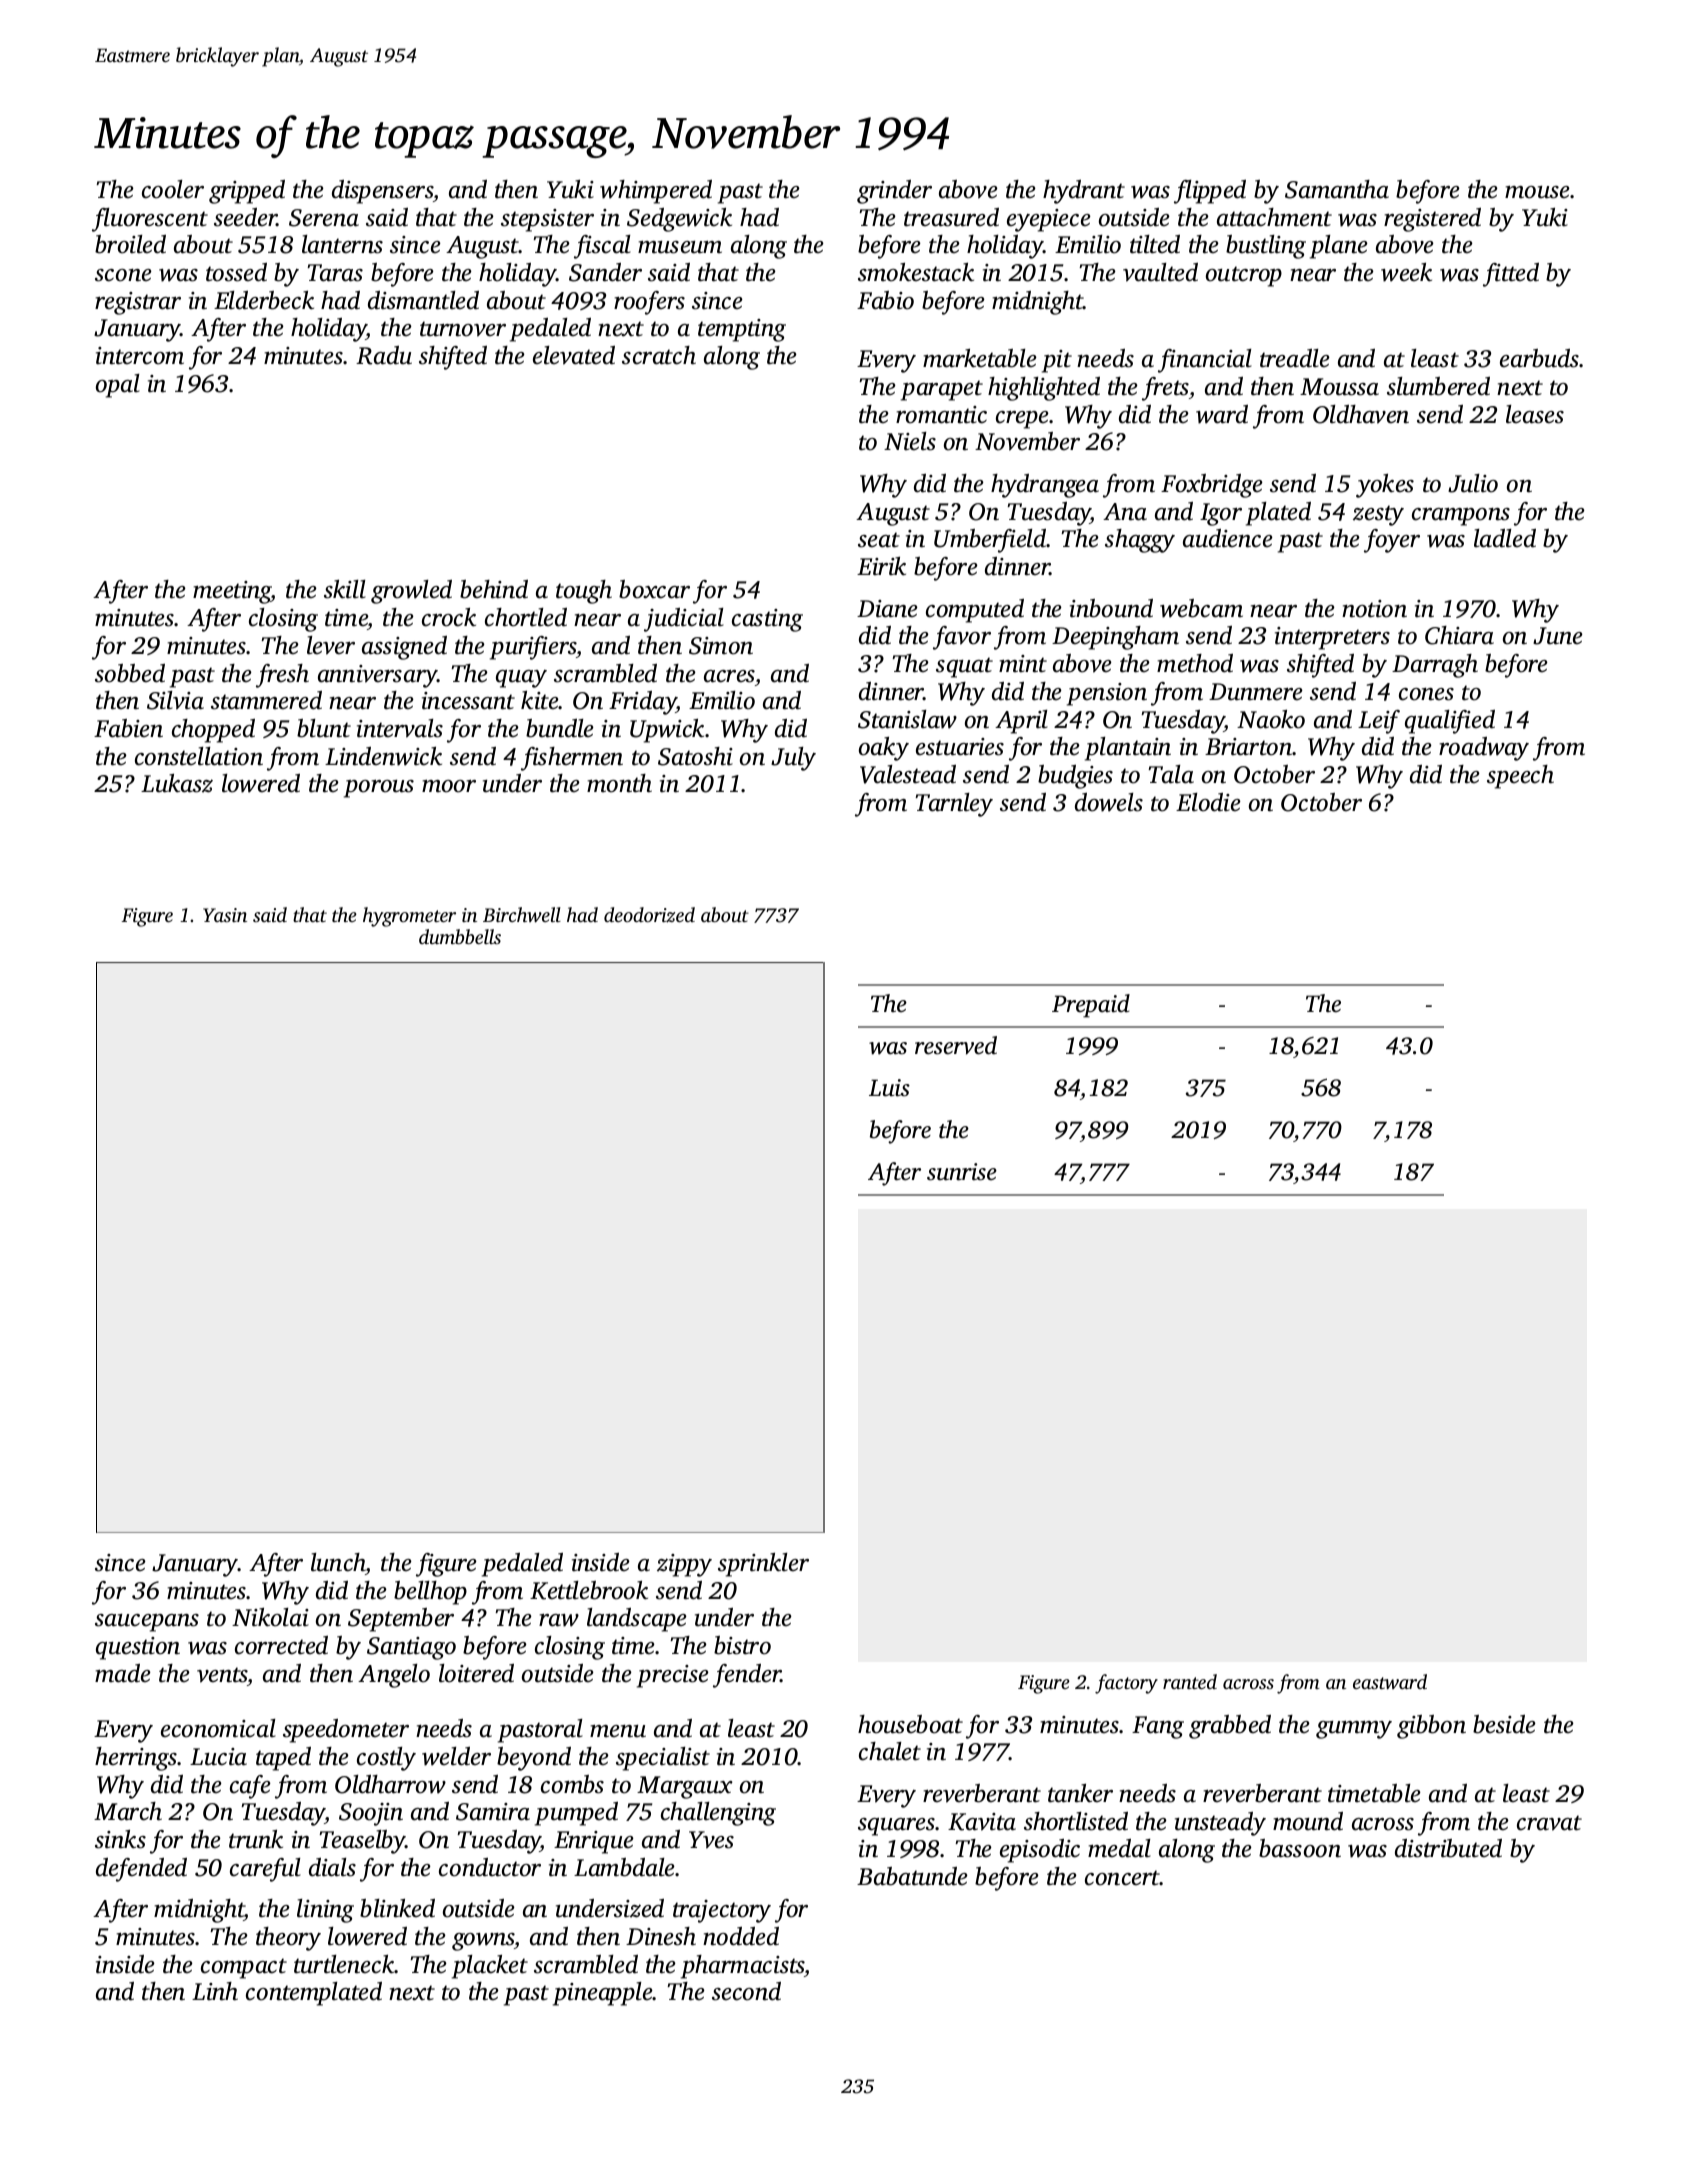 The width and height of the image is (1683, 2178). What do you see at coordinates (763, 1565) in the image?
I see `sprinkler` at bounding box center [763, 1565].
